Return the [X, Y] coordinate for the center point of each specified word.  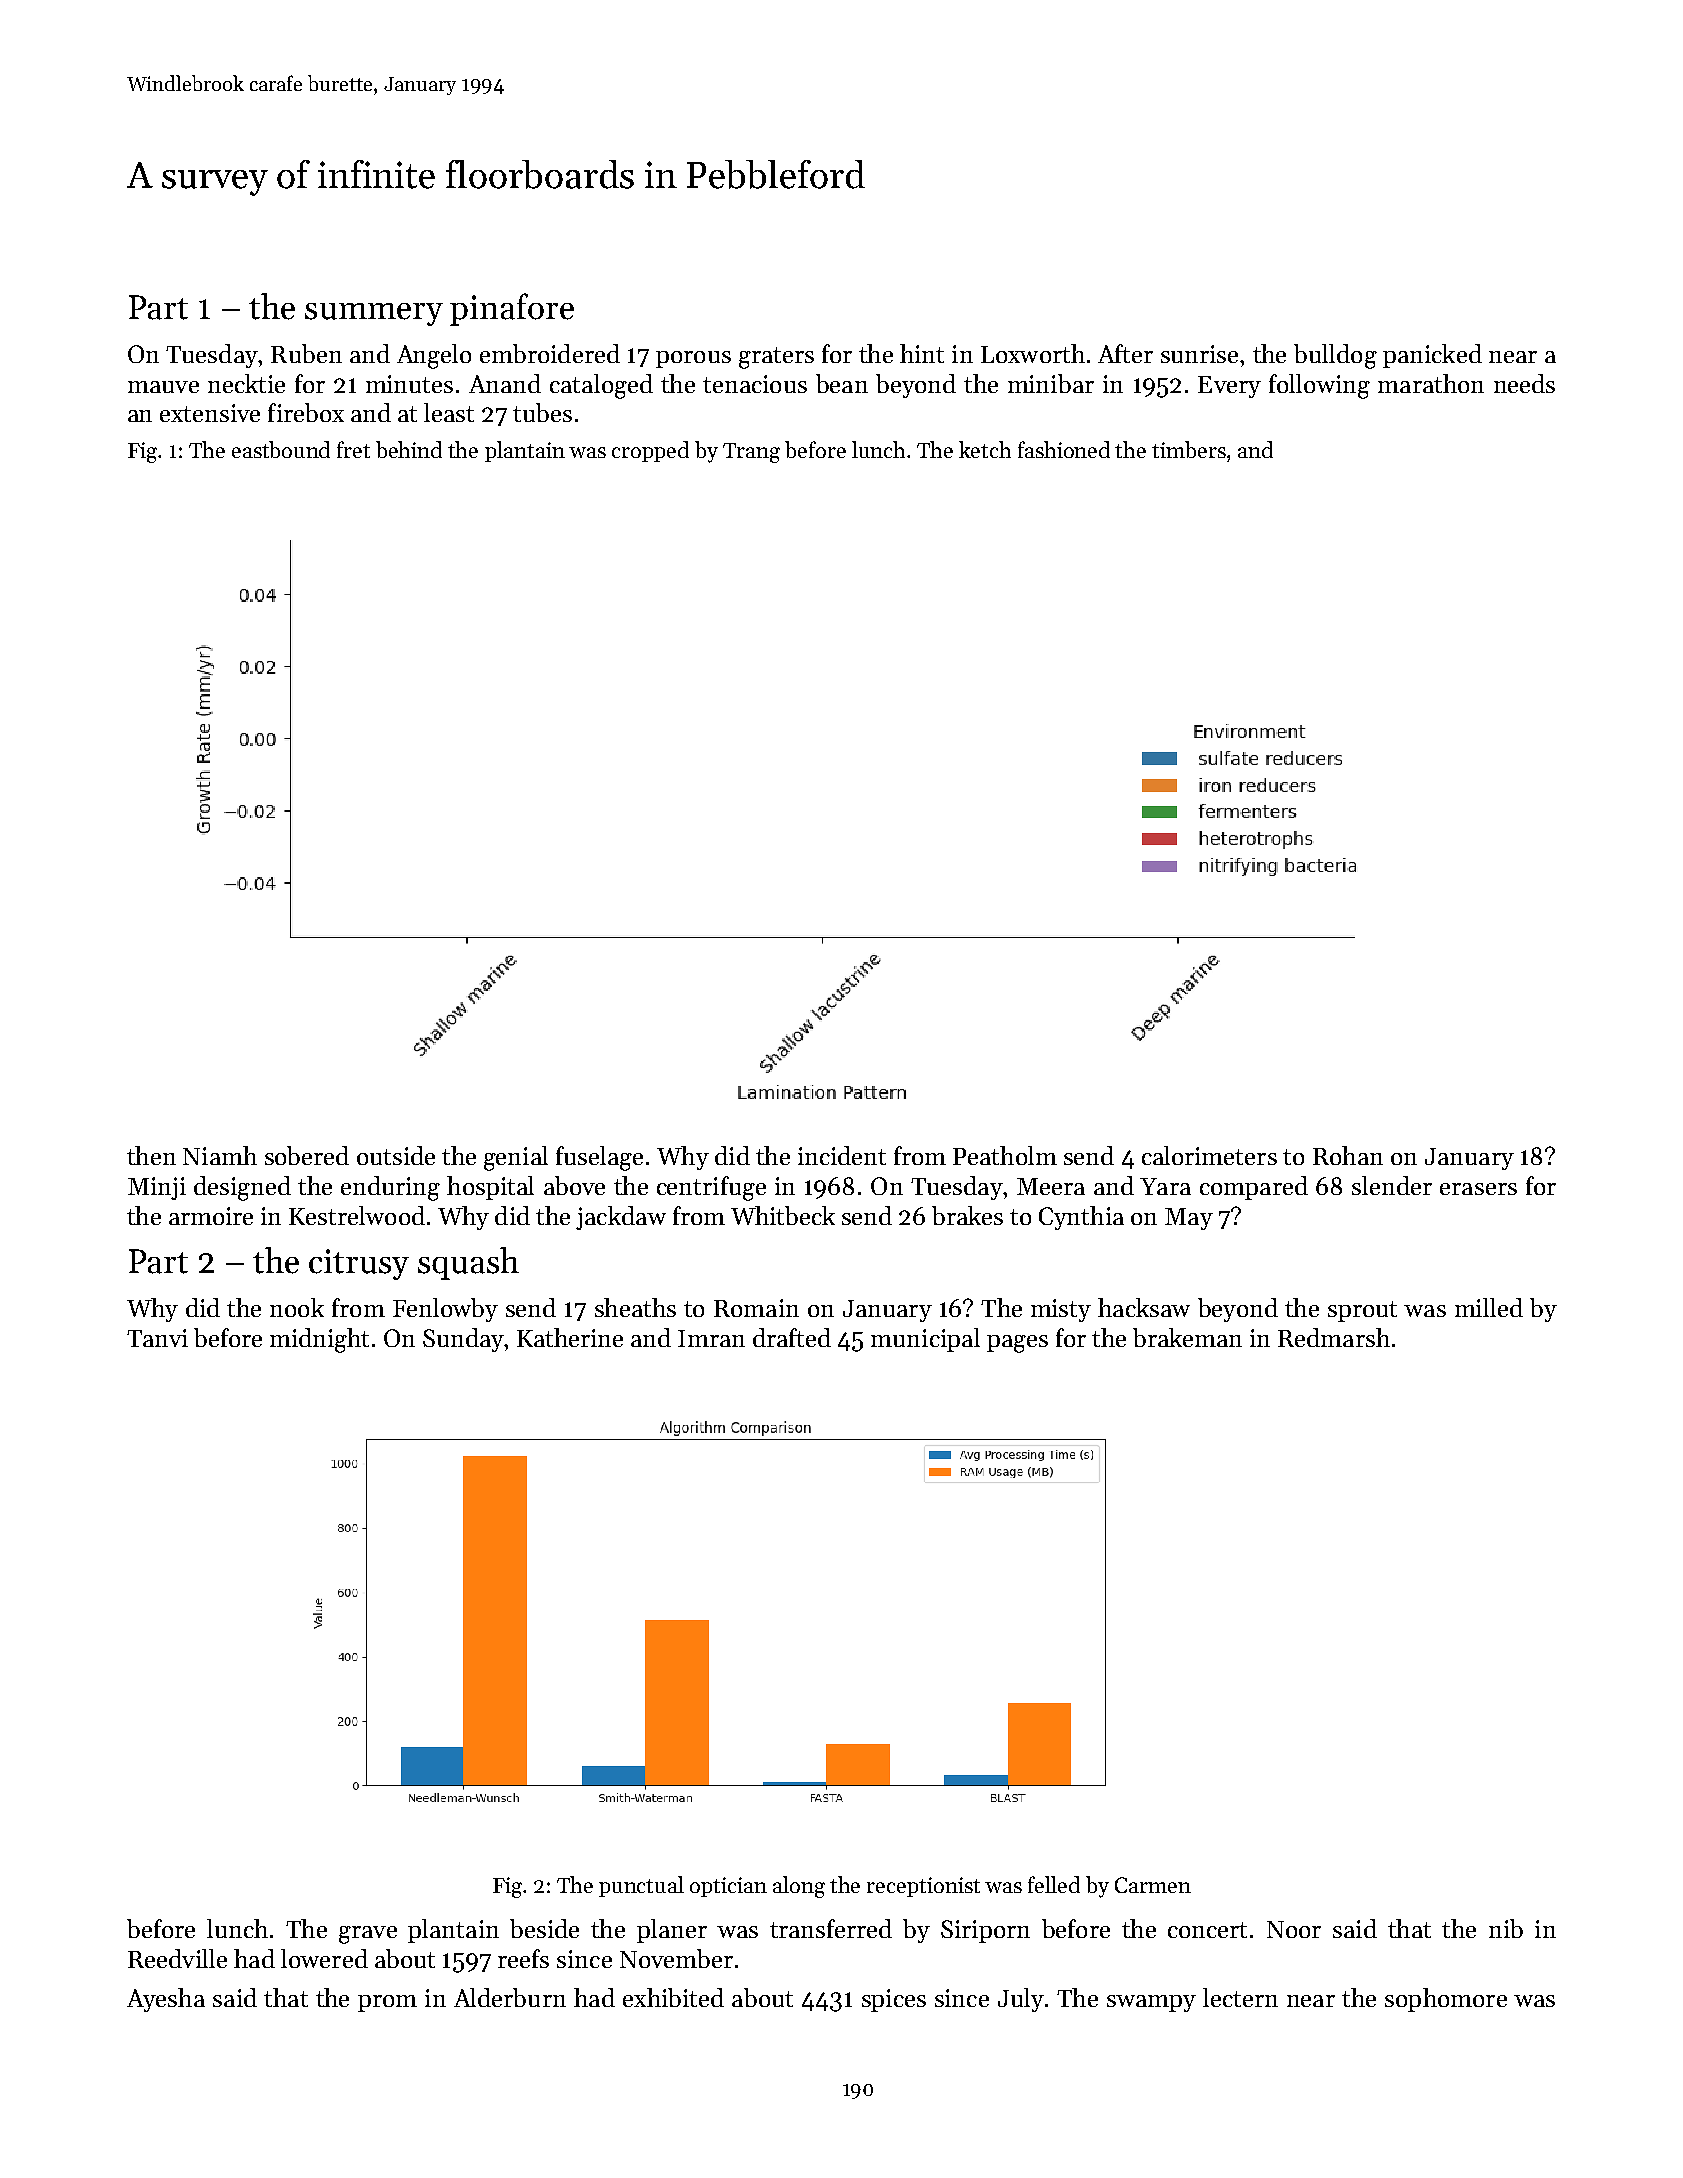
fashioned [1064, 449]
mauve [163, 387]
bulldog [1335, 356]
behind [409, 449]
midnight [319, 1340]
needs [1524, 383]
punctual [641, 1886]
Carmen [1153, 1885]
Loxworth [1033, 353]
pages [1017, 1344]
